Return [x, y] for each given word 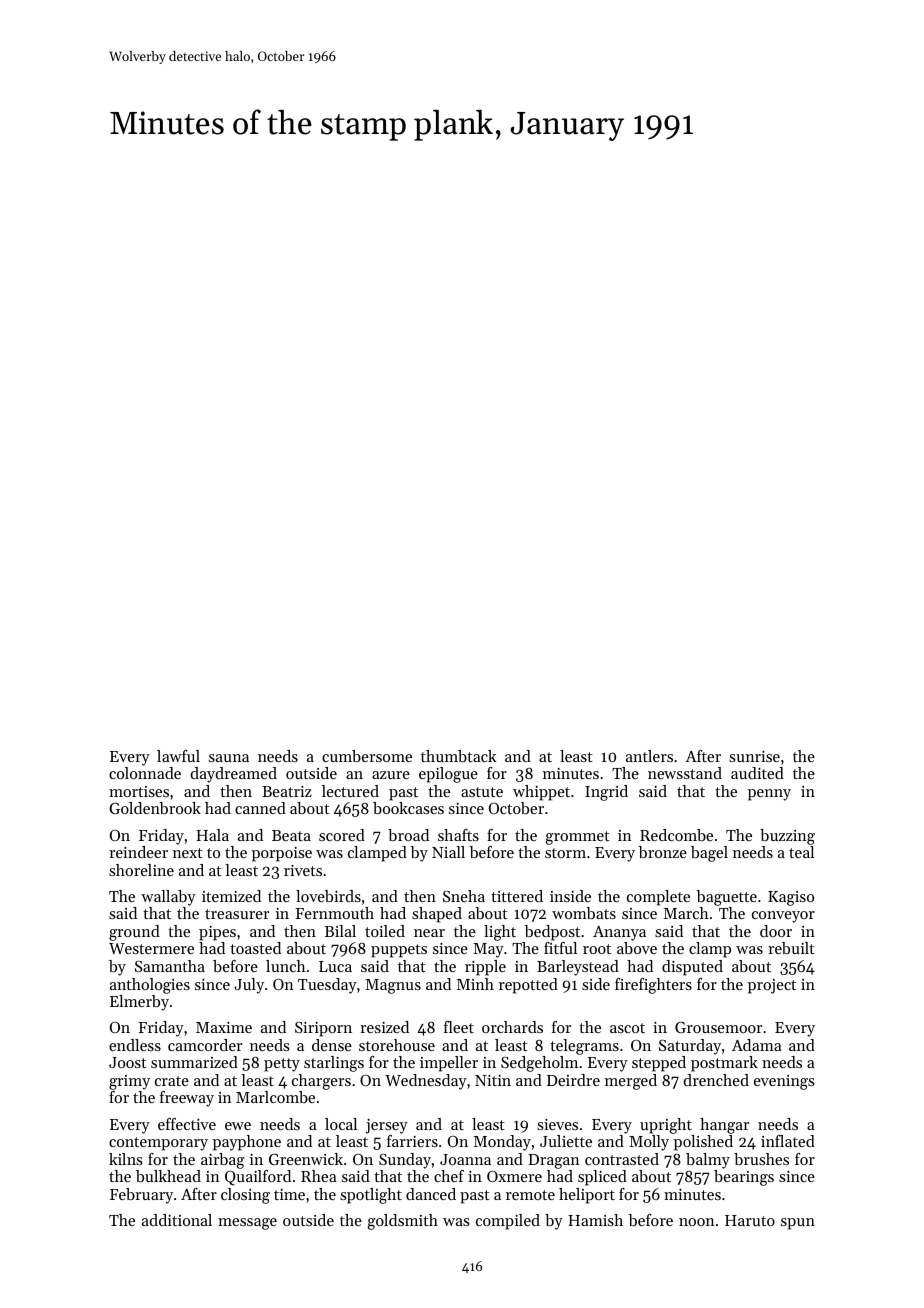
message [247, 1224]
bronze [662, 852]
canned [260, 808]
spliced [602, 1178]
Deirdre [573, 1080]
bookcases [408, 808]
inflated [788, 1141]
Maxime [224, 1027]
